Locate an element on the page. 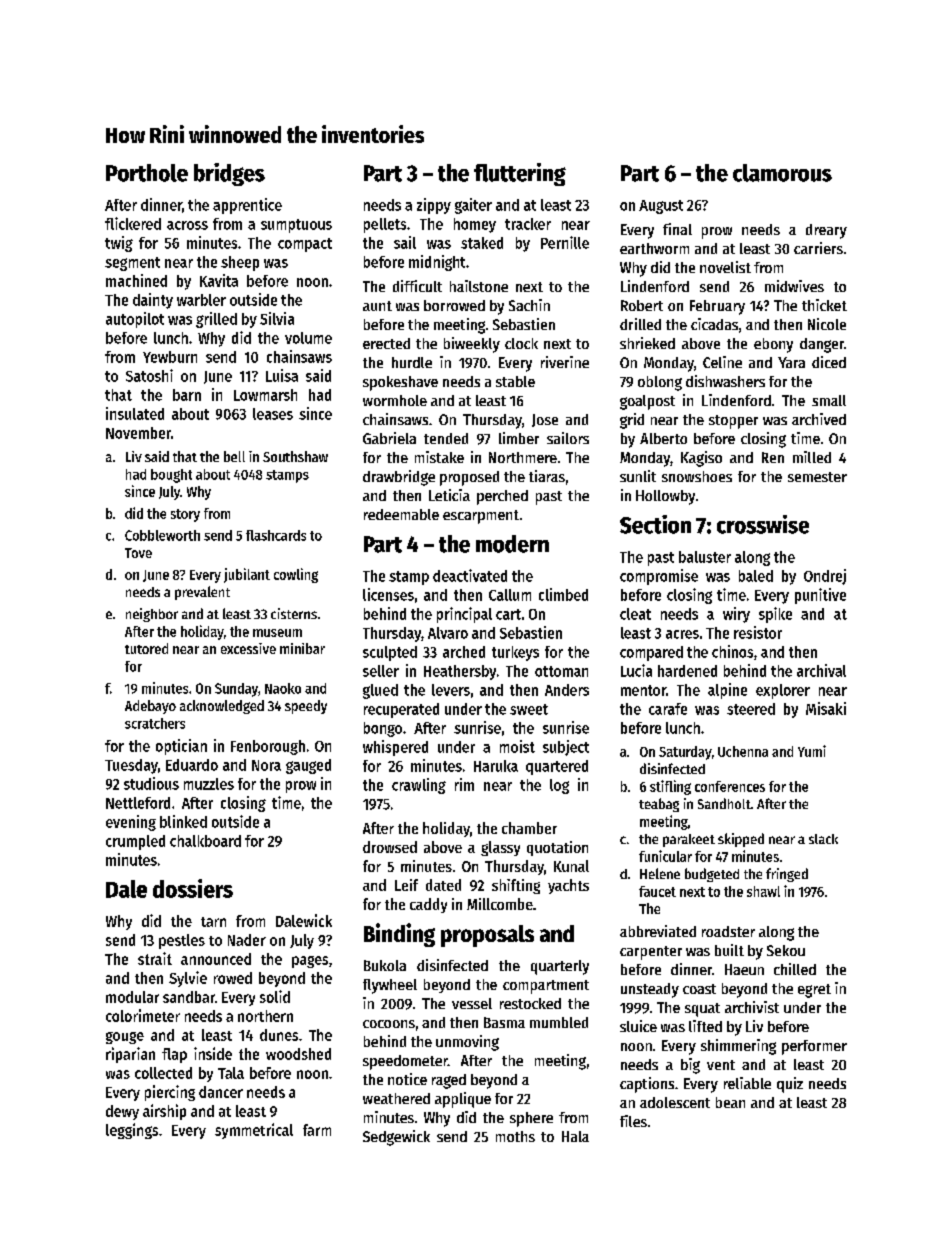  airship is located at coordinates (164, 1112).
